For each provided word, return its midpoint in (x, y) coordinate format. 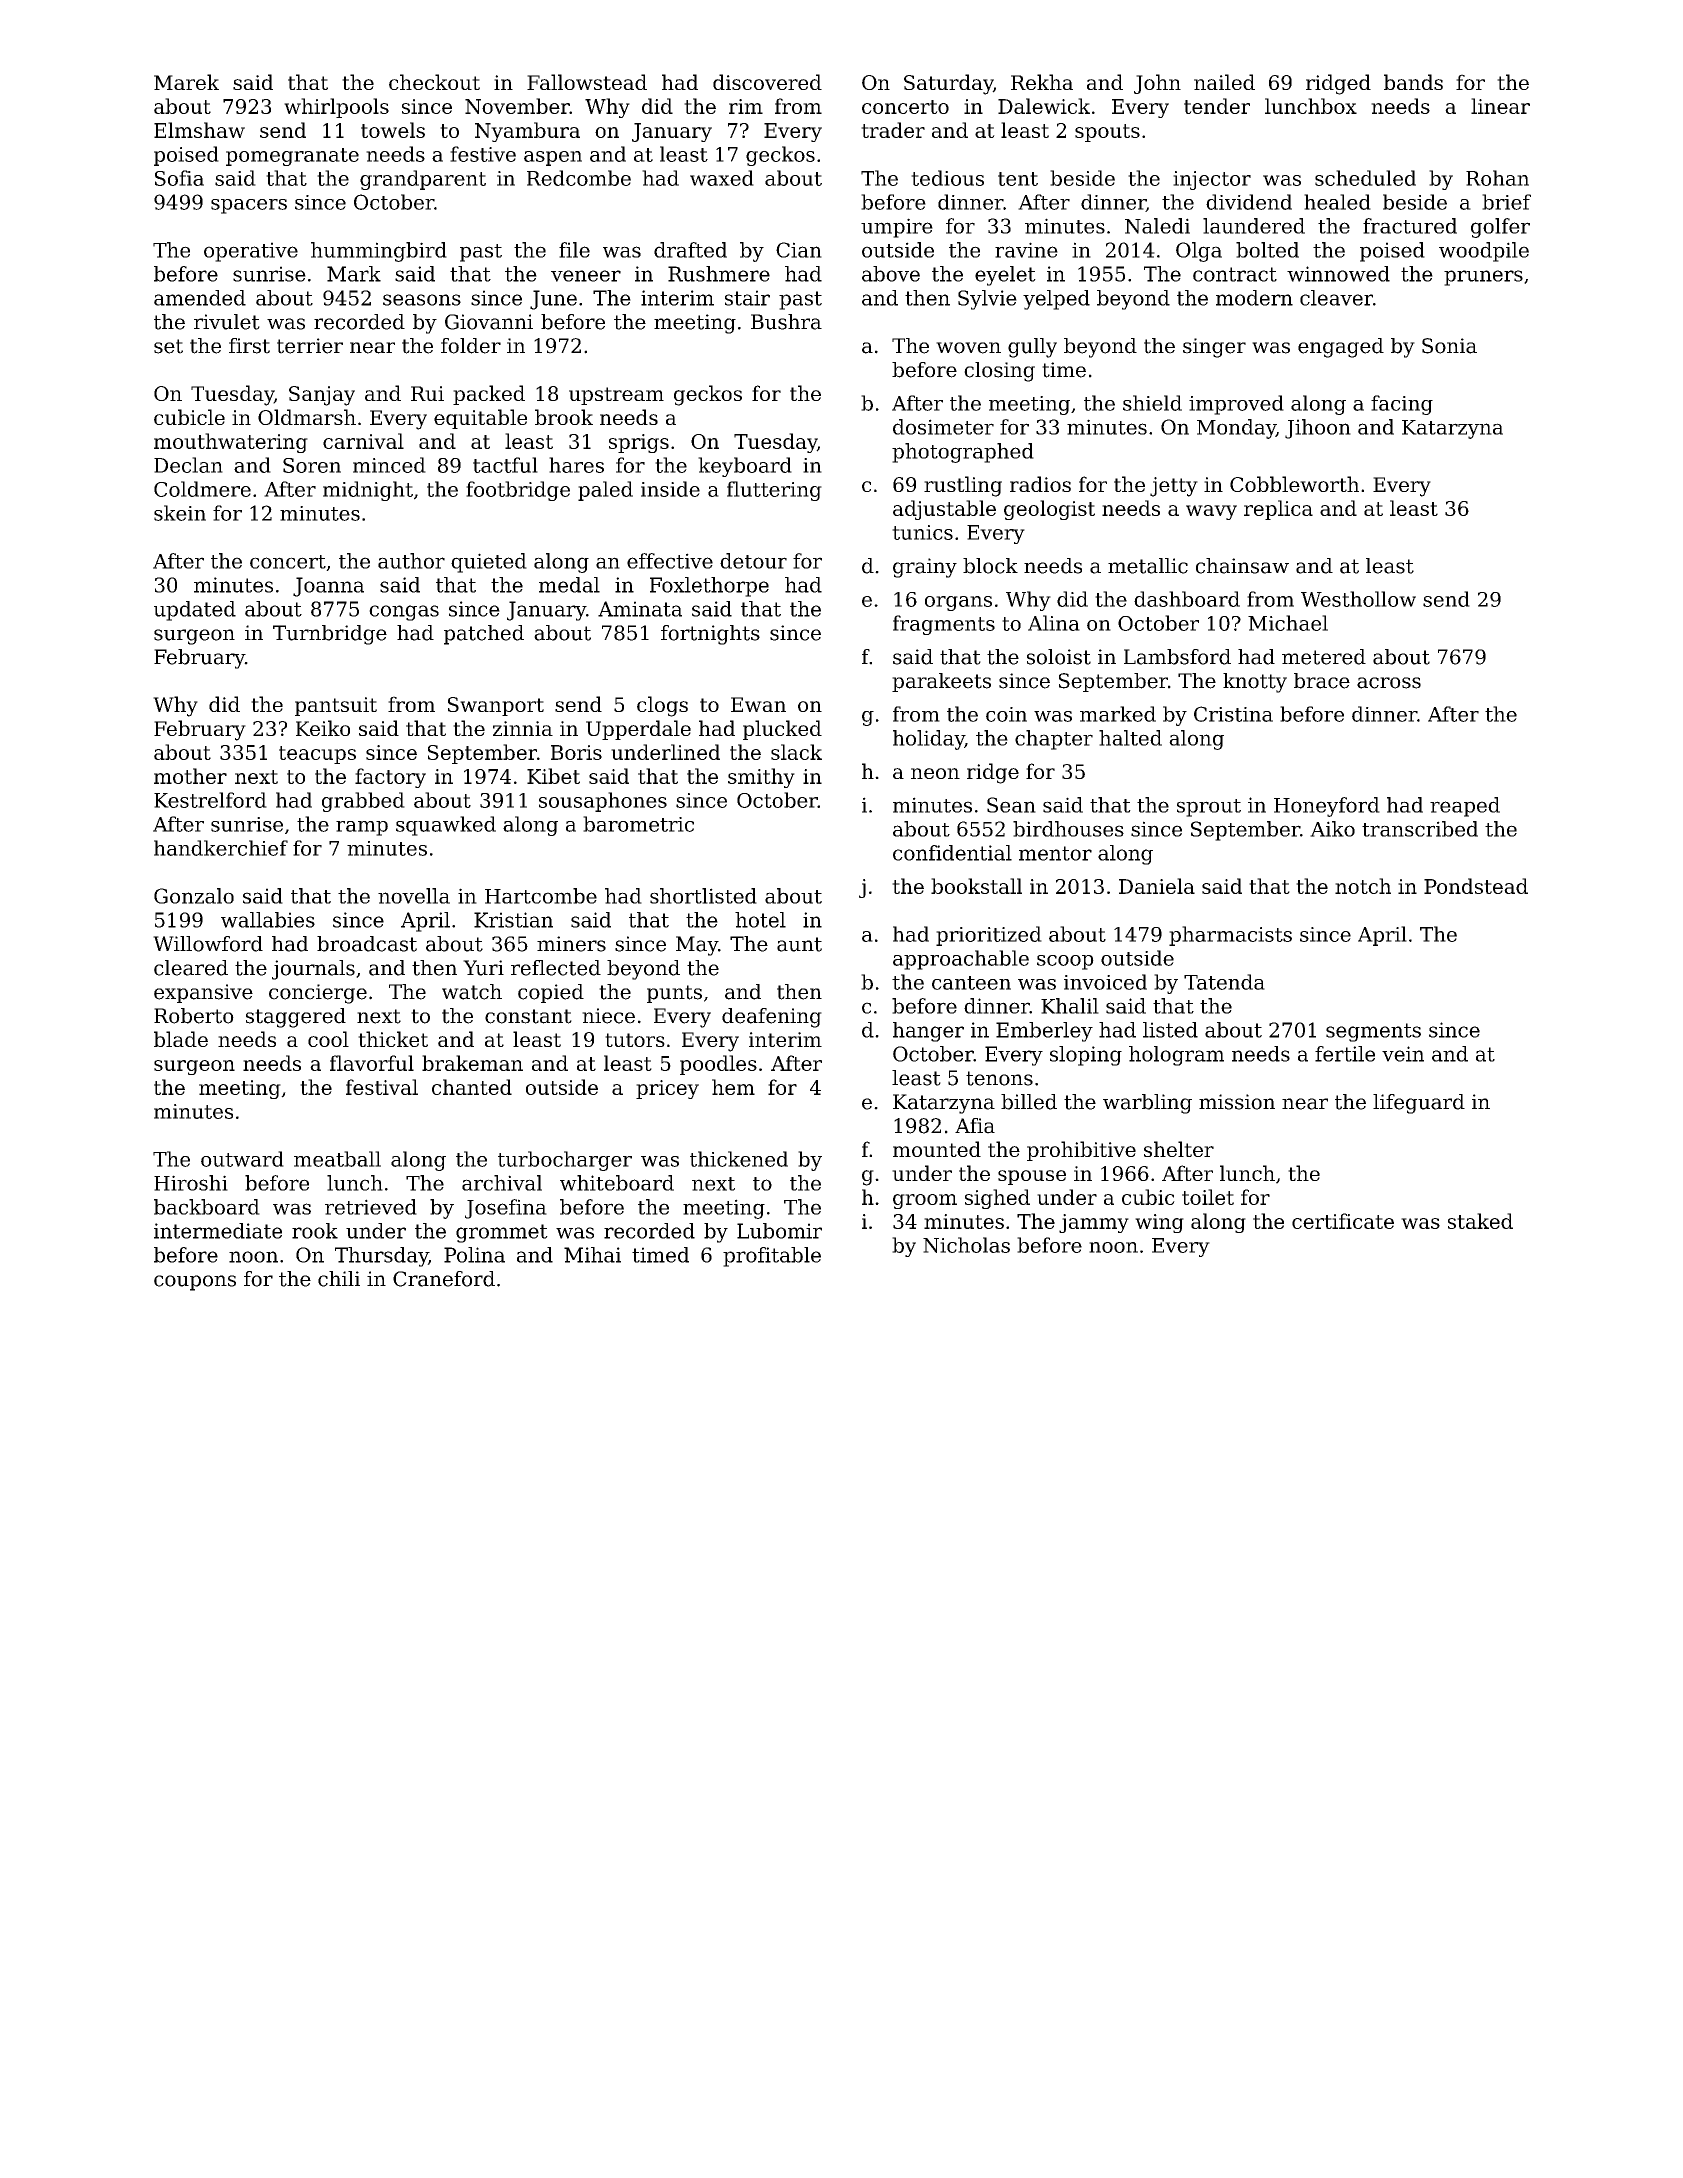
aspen (553, 158)
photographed (963, 453)
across (1389, 683)
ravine (1026, 250)
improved (1236, 405)
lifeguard (1419, 1104)
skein (180, 513)
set (168, 346)
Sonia (1449, 346)
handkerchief (221, 848)
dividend (1249, 202)
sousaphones (603, 802)
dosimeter (943, 427)
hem (733, 1087)
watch (472, 992)
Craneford (444, 1279)
